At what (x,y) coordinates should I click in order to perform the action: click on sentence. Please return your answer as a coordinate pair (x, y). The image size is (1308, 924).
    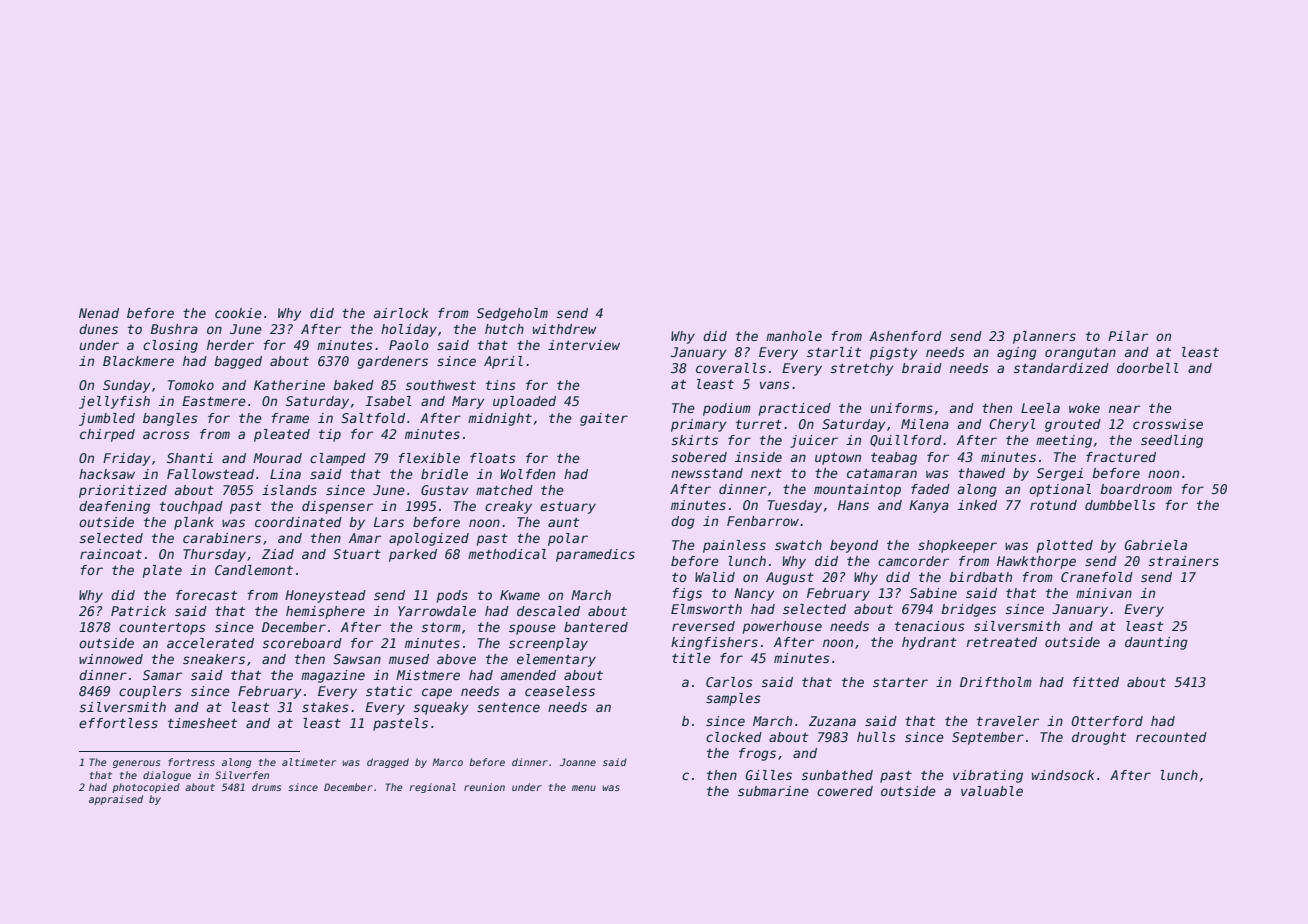
    Looking at the image, I should click on (508, 707).
